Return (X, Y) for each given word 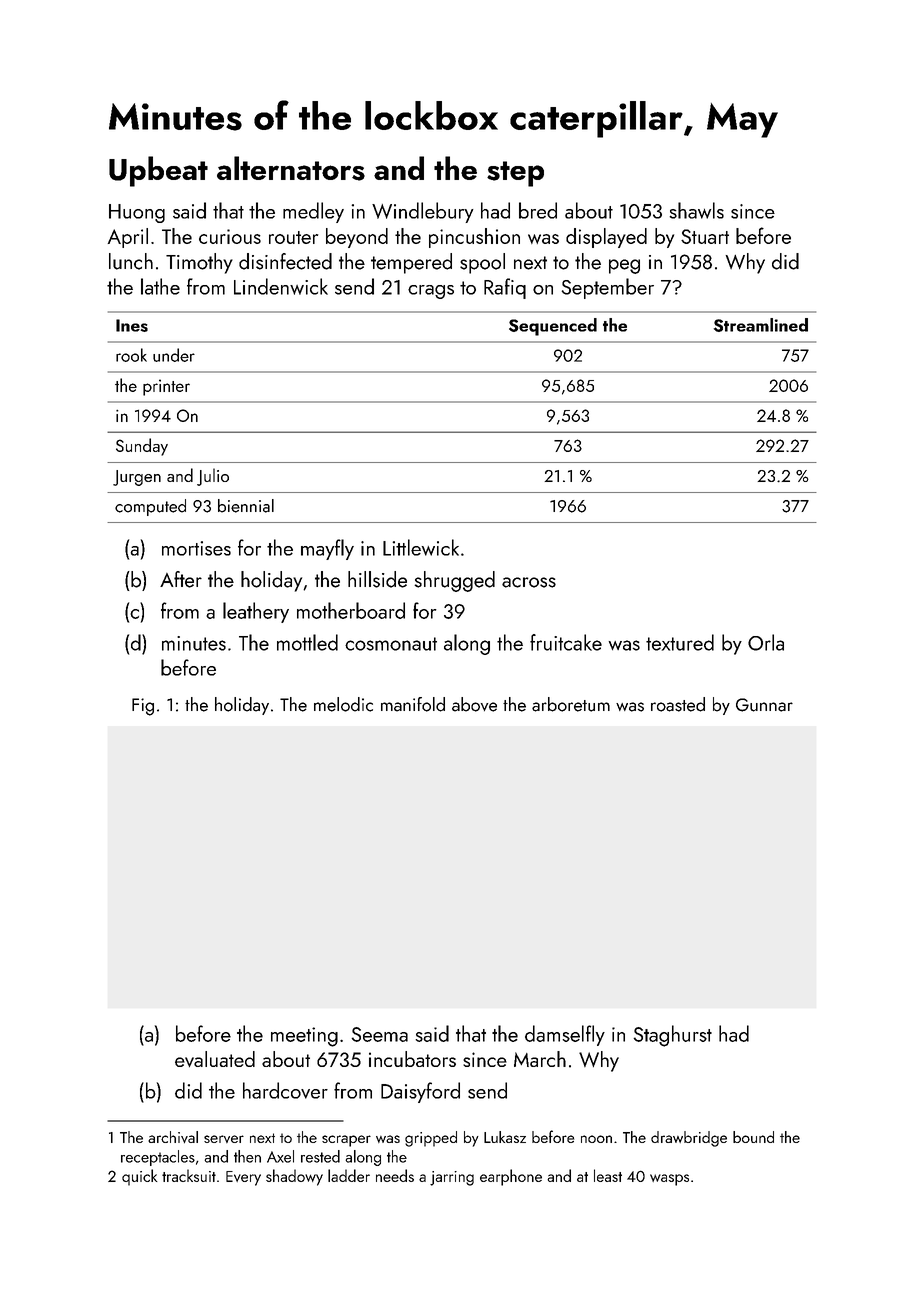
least (608, 1175)
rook (131, 355)
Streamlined (761, 325)
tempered (411, 263)
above (474, 704)
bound (753, 1137)
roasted (678, 704)
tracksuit (189, 1175)
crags (431, 292)
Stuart (705, 236)
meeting (304, 1037)
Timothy (199, 263)
